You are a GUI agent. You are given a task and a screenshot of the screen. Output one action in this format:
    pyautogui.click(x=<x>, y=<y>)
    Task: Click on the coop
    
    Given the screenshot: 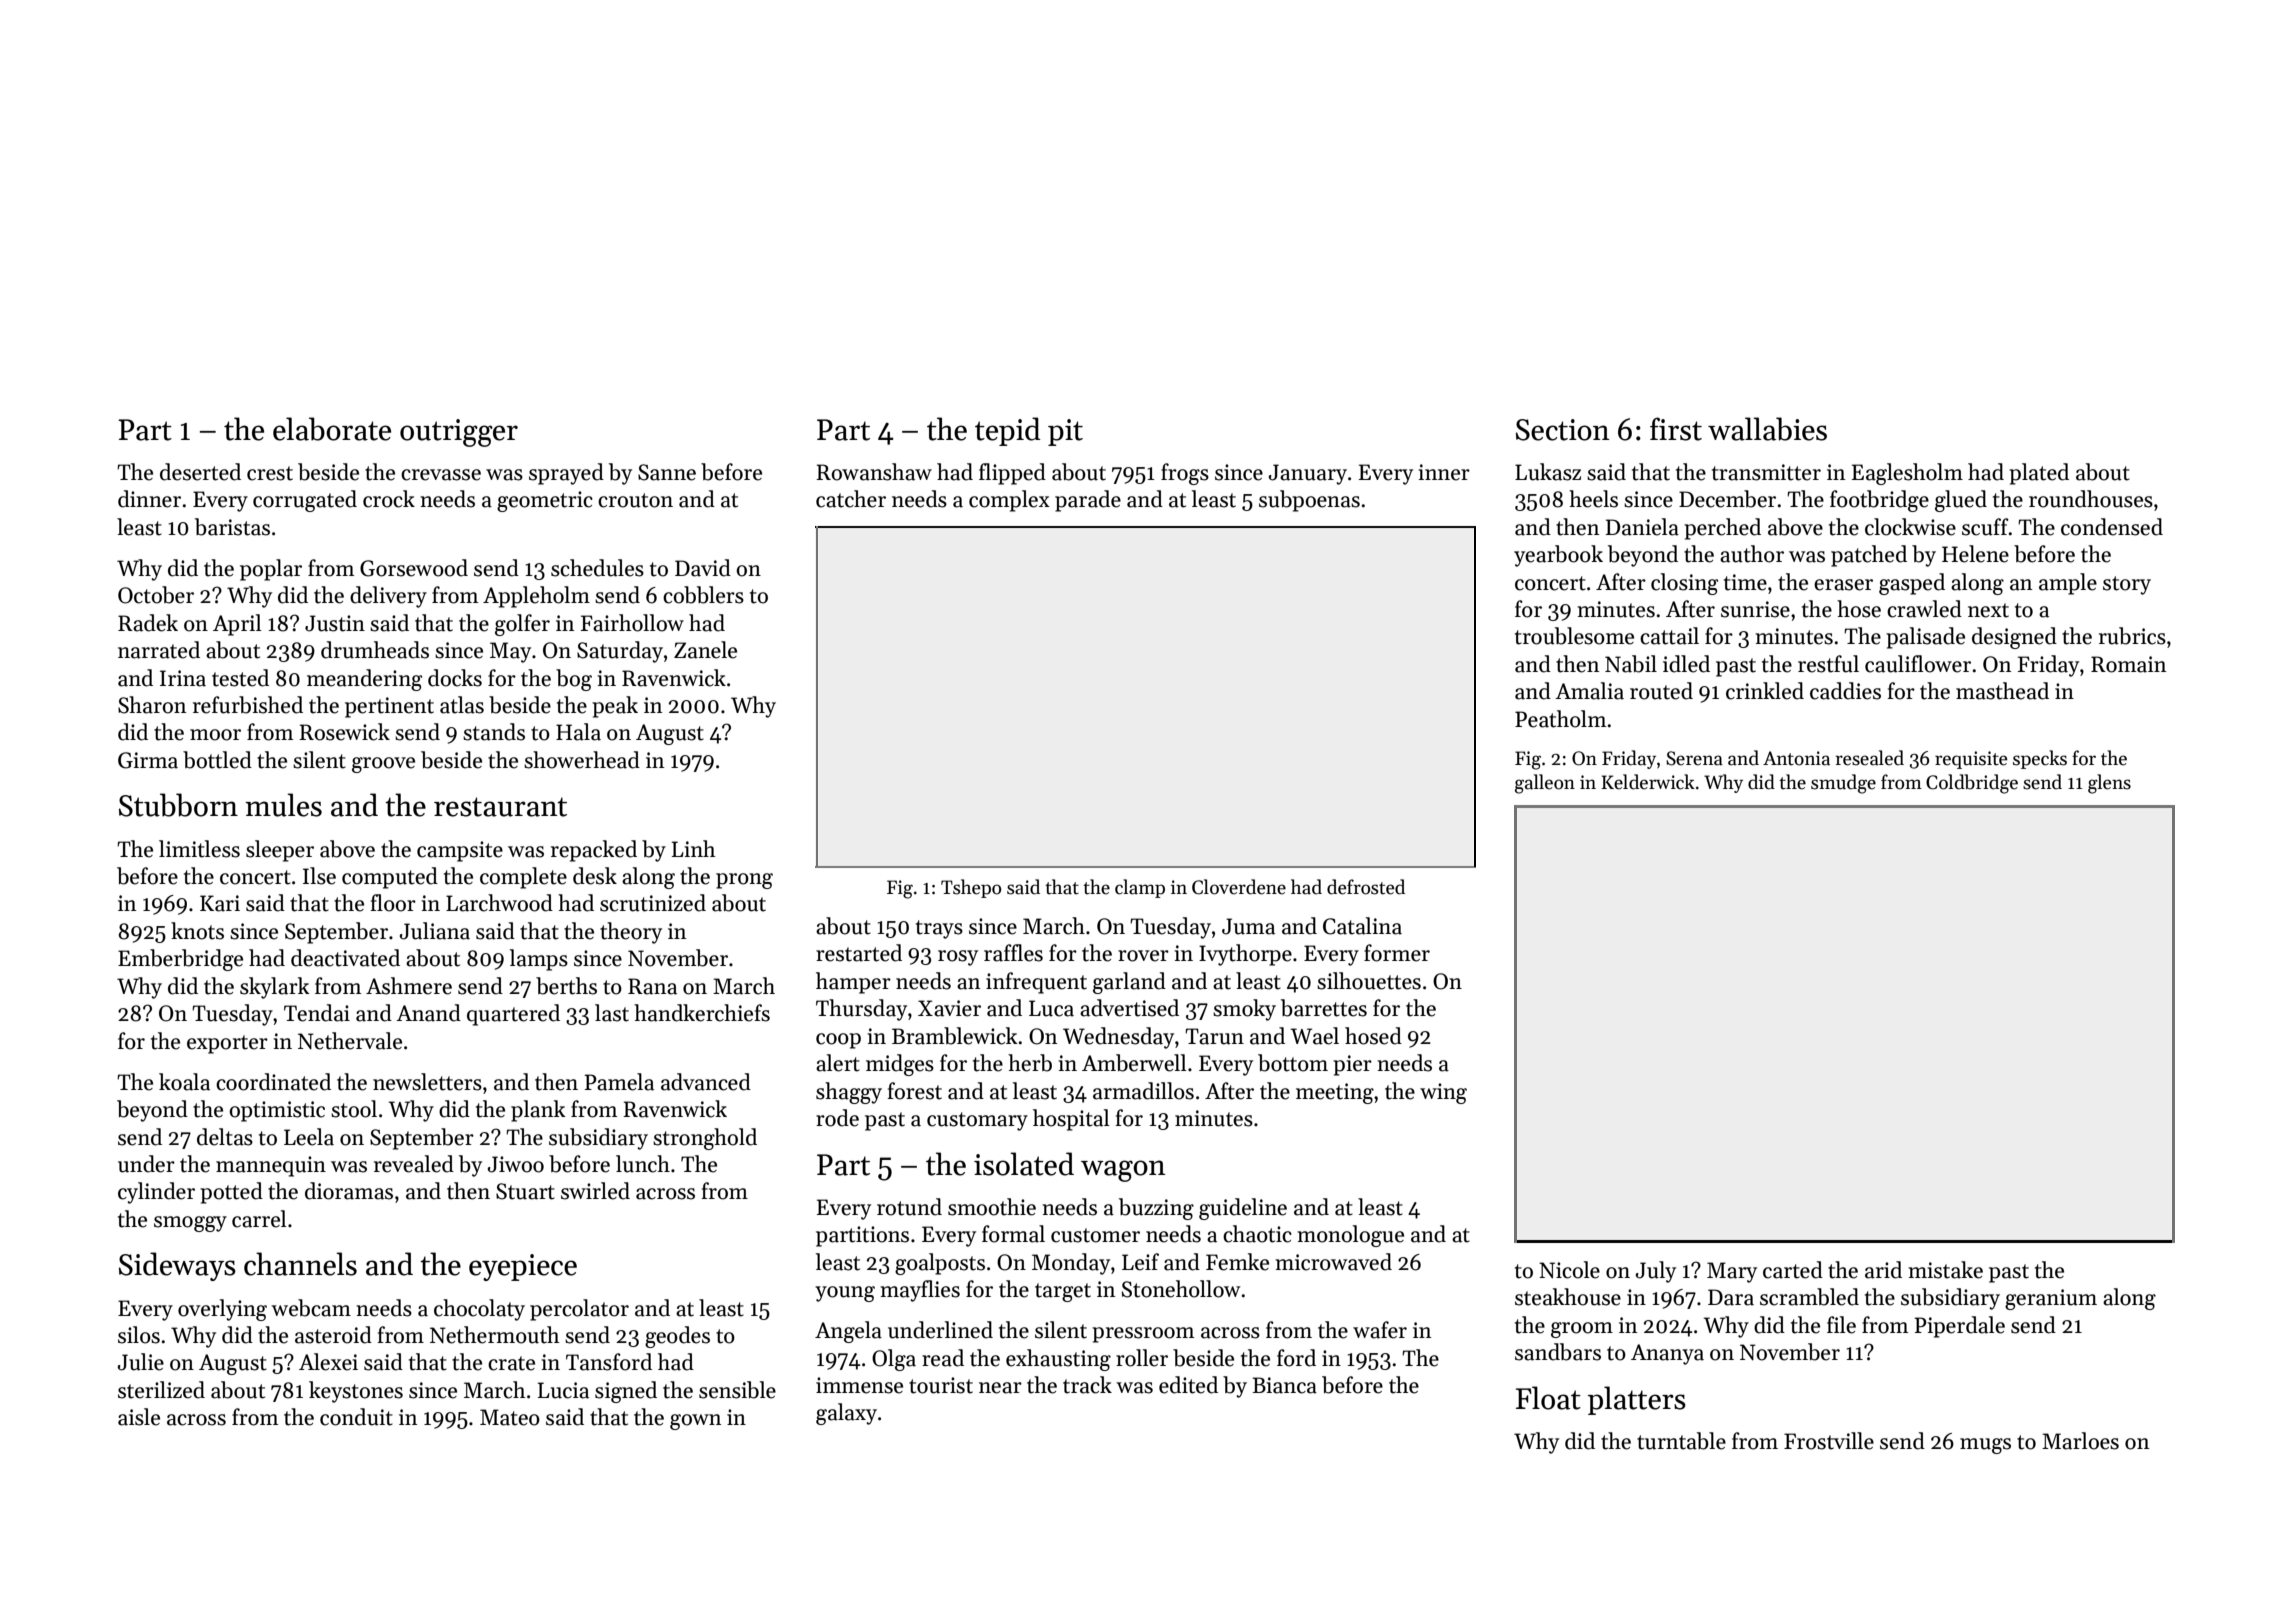 What is the action you would take?
    pyautogui.click(x=838, y=1041)
